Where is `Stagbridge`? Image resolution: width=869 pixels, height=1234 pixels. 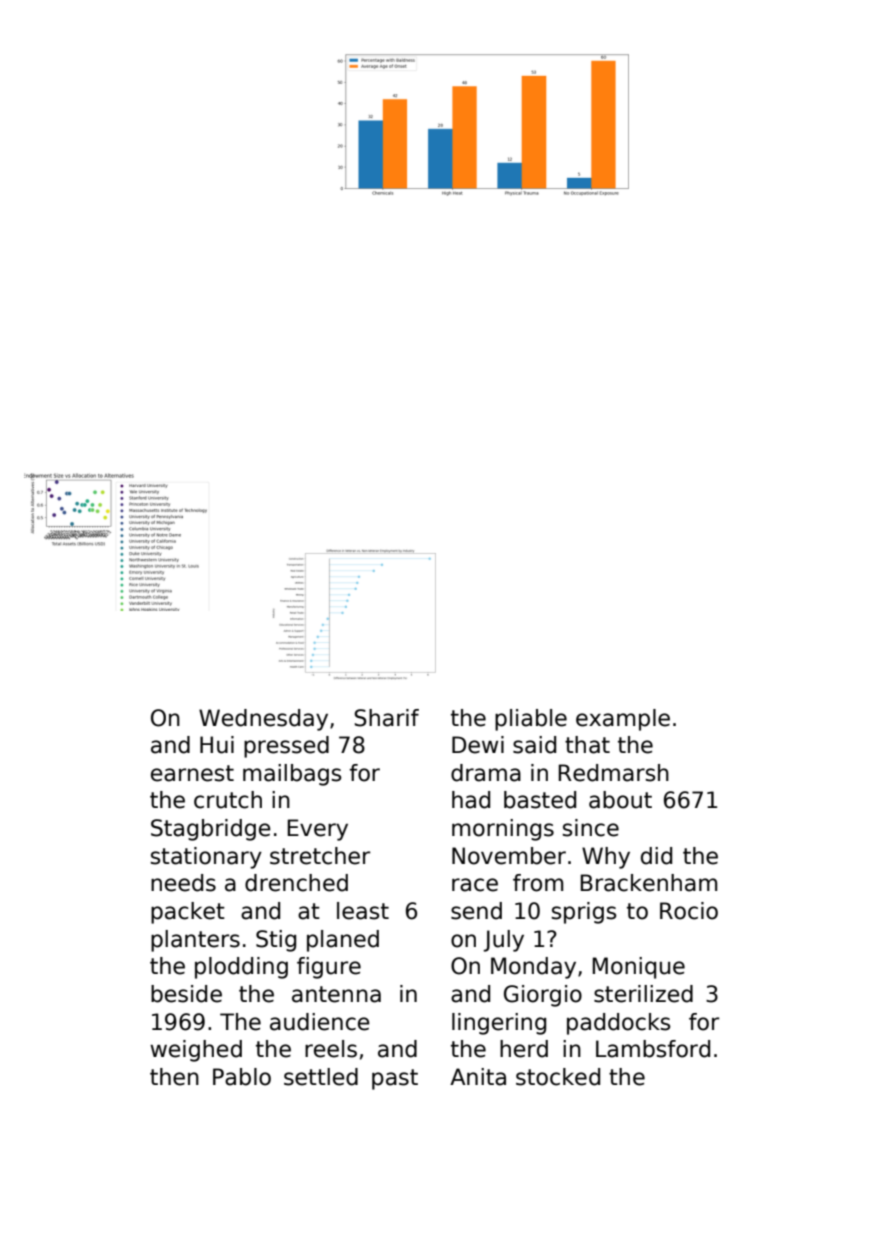 Stagbridge is located at coordinates (211, 830).
